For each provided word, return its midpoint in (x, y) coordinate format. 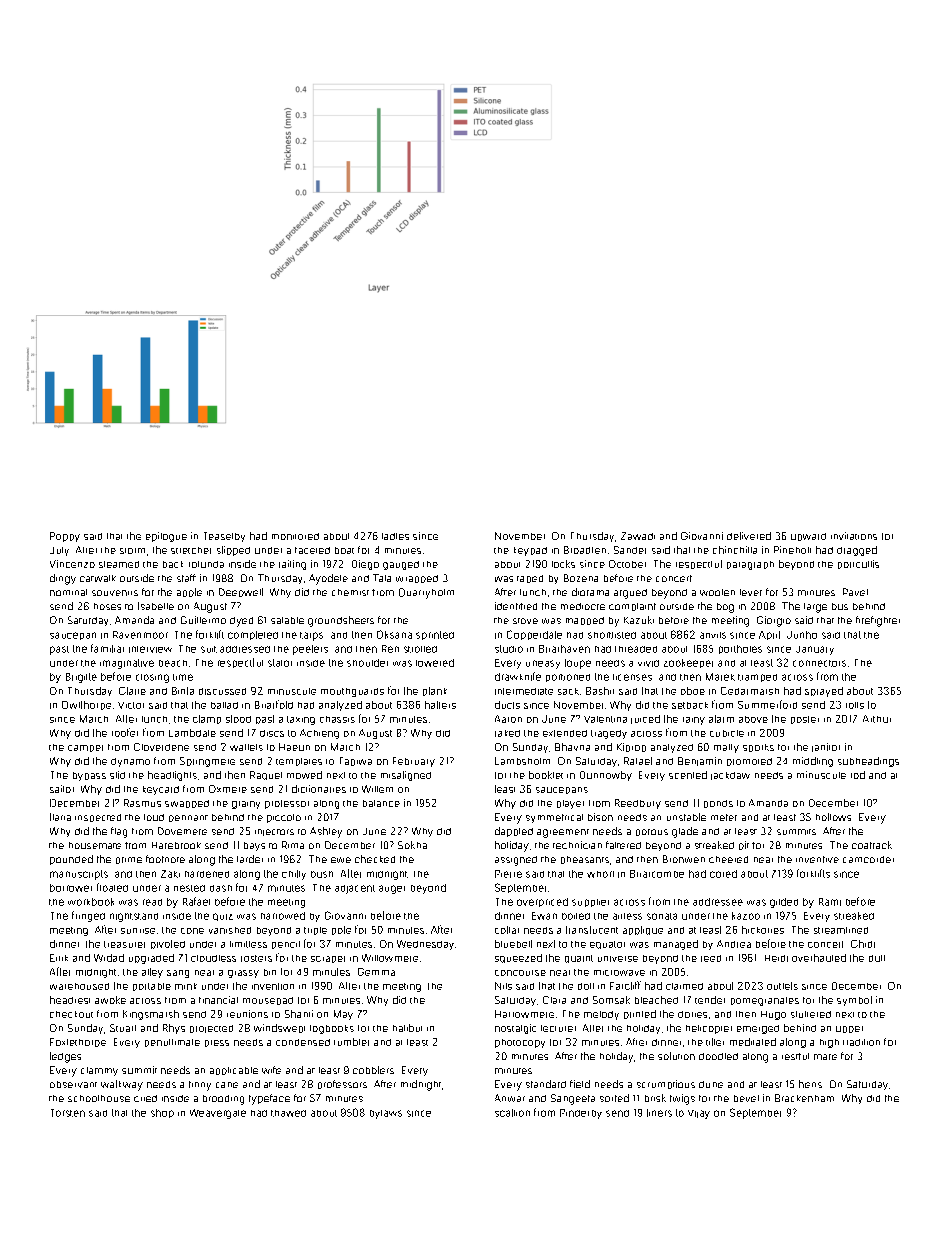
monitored (295, 536)
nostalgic (515, 1029)
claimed (684, 986)
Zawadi (638, 536)
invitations (854, 536)
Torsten (68, 1113)
